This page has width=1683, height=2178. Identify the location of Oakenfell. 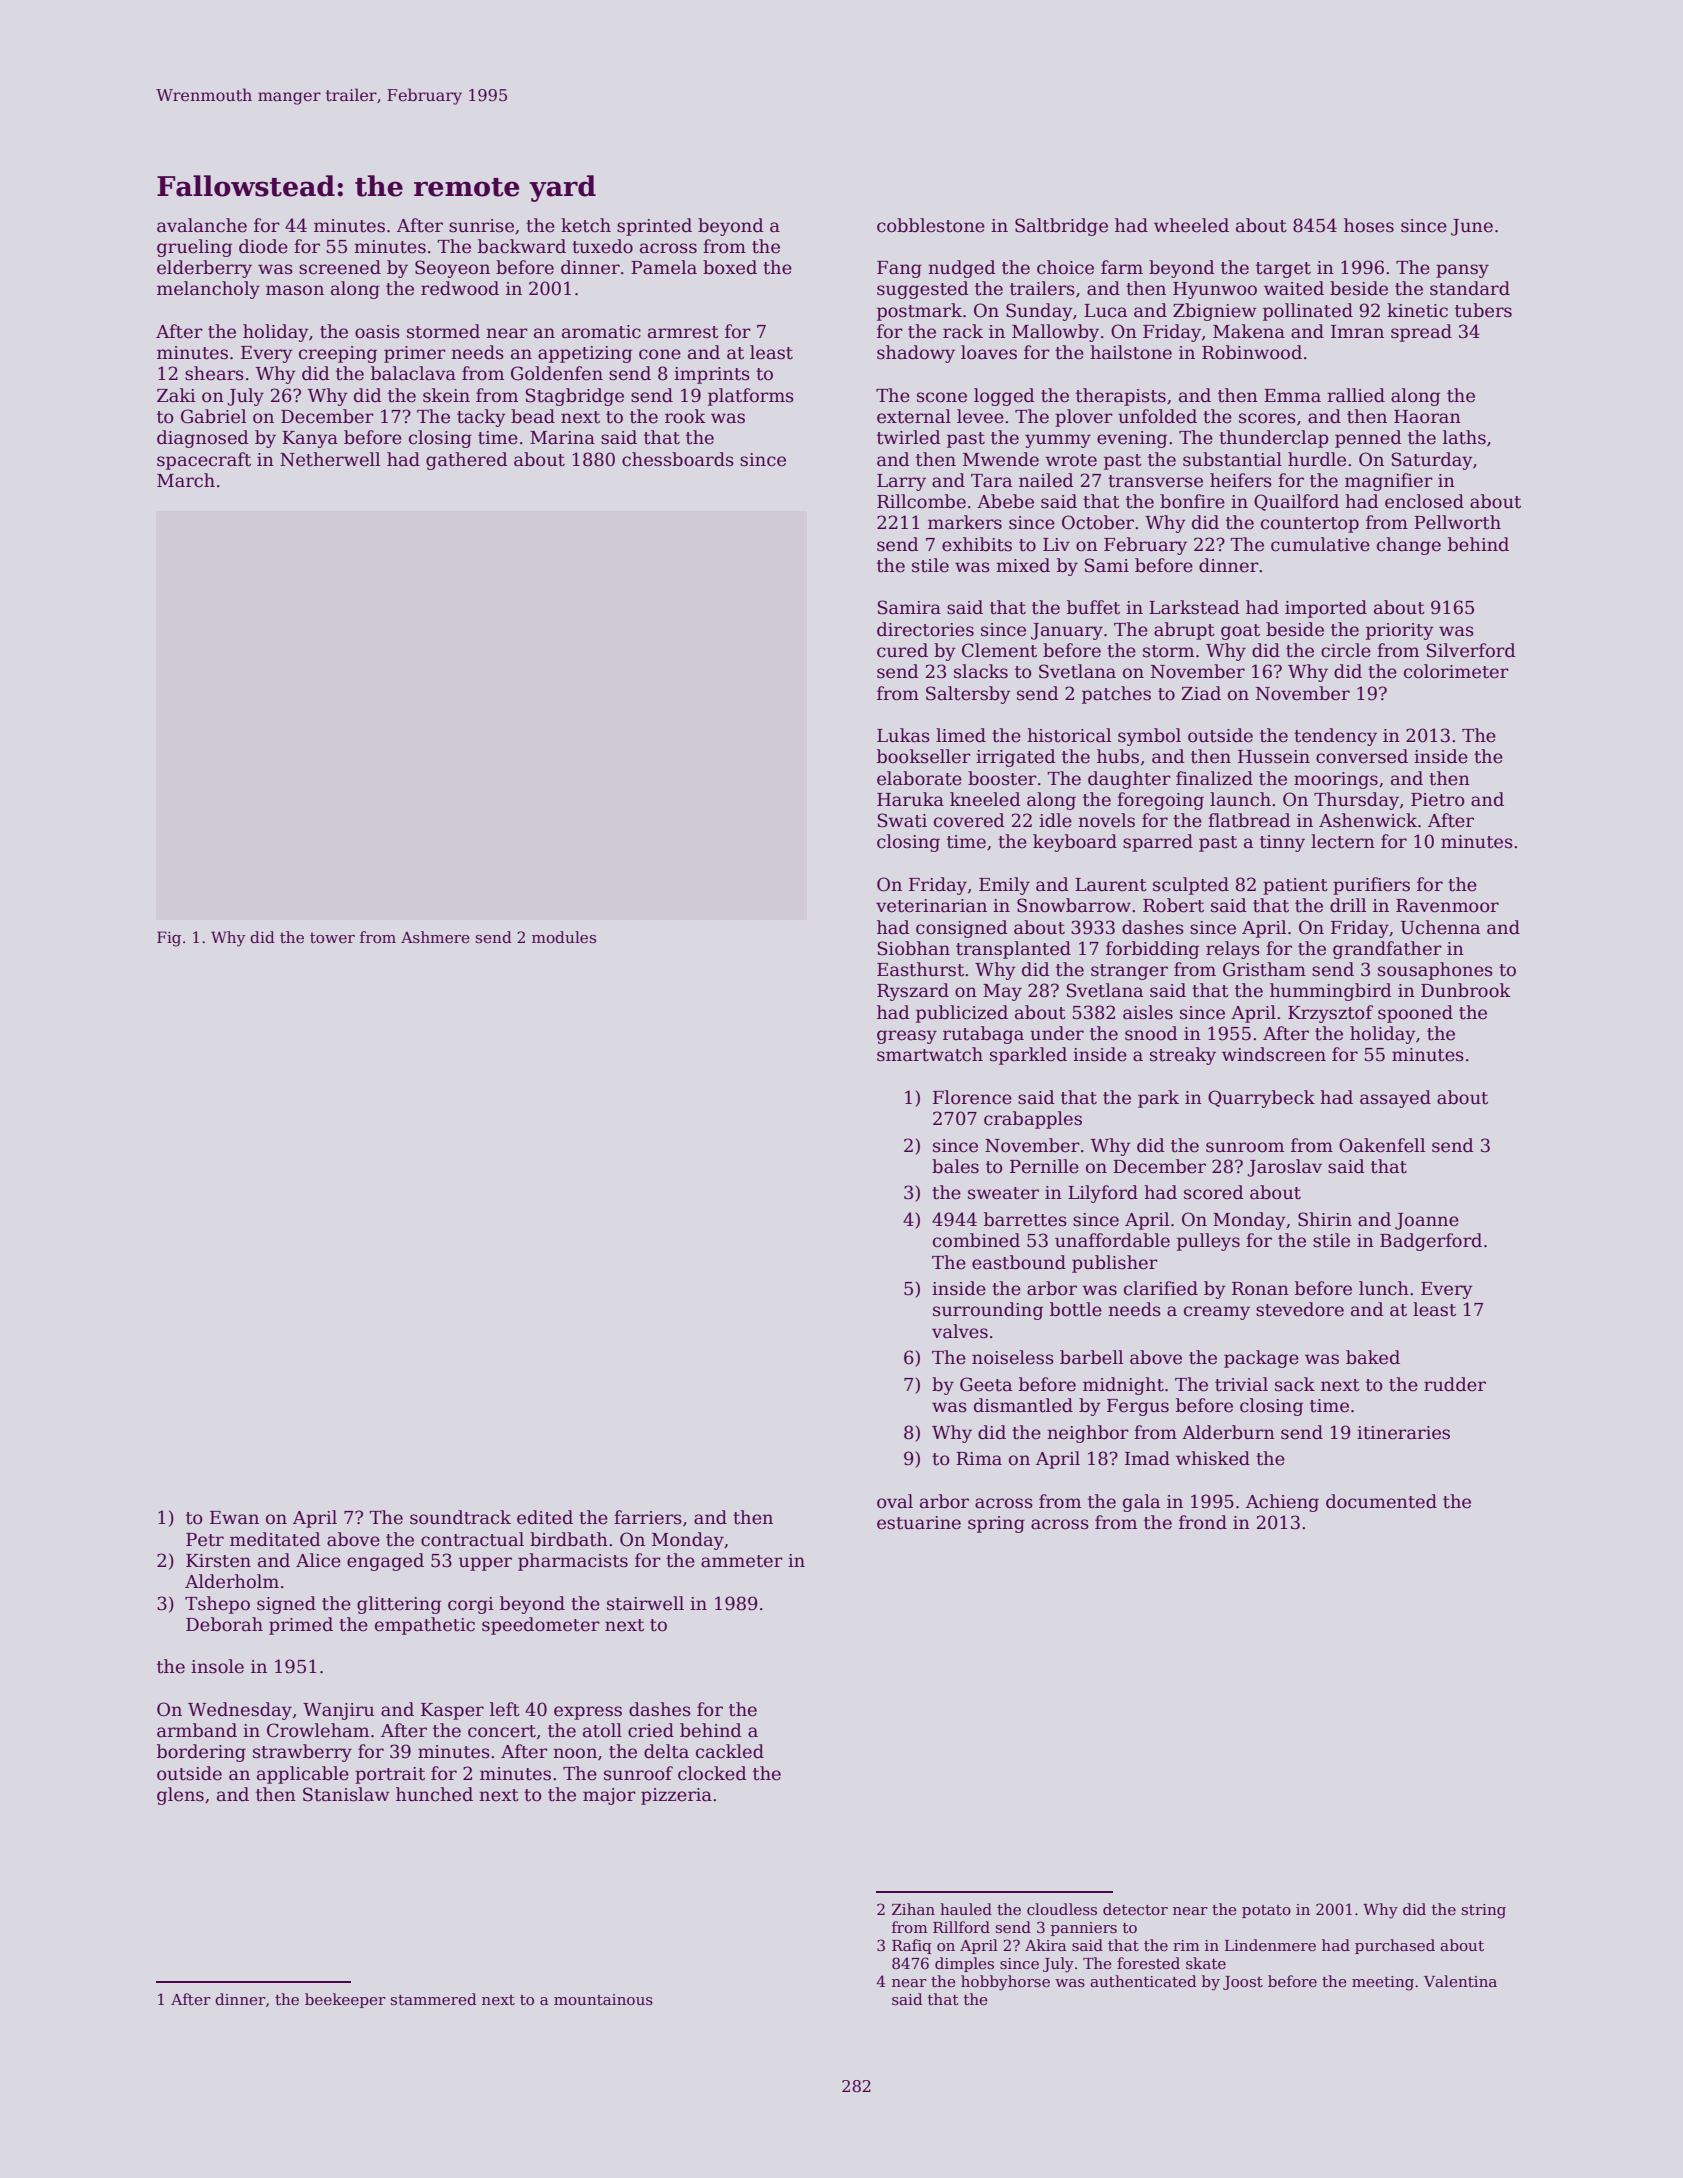
(1382, 1145).
